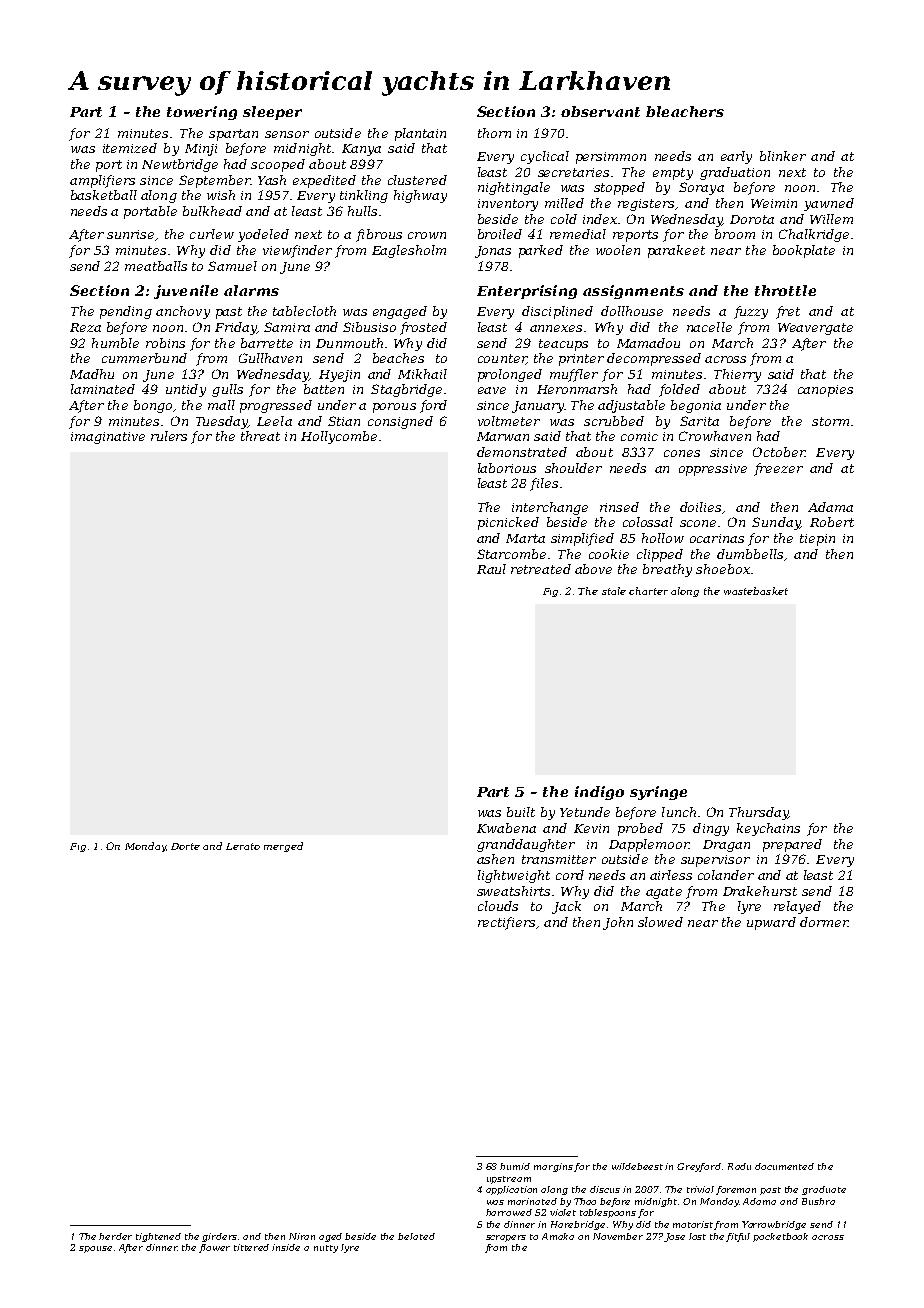 The width and height of the screenshot is (924, 1308). Describe the element at coordinates (737, 375) in the screenshot. I see `Thierry` at that location.
